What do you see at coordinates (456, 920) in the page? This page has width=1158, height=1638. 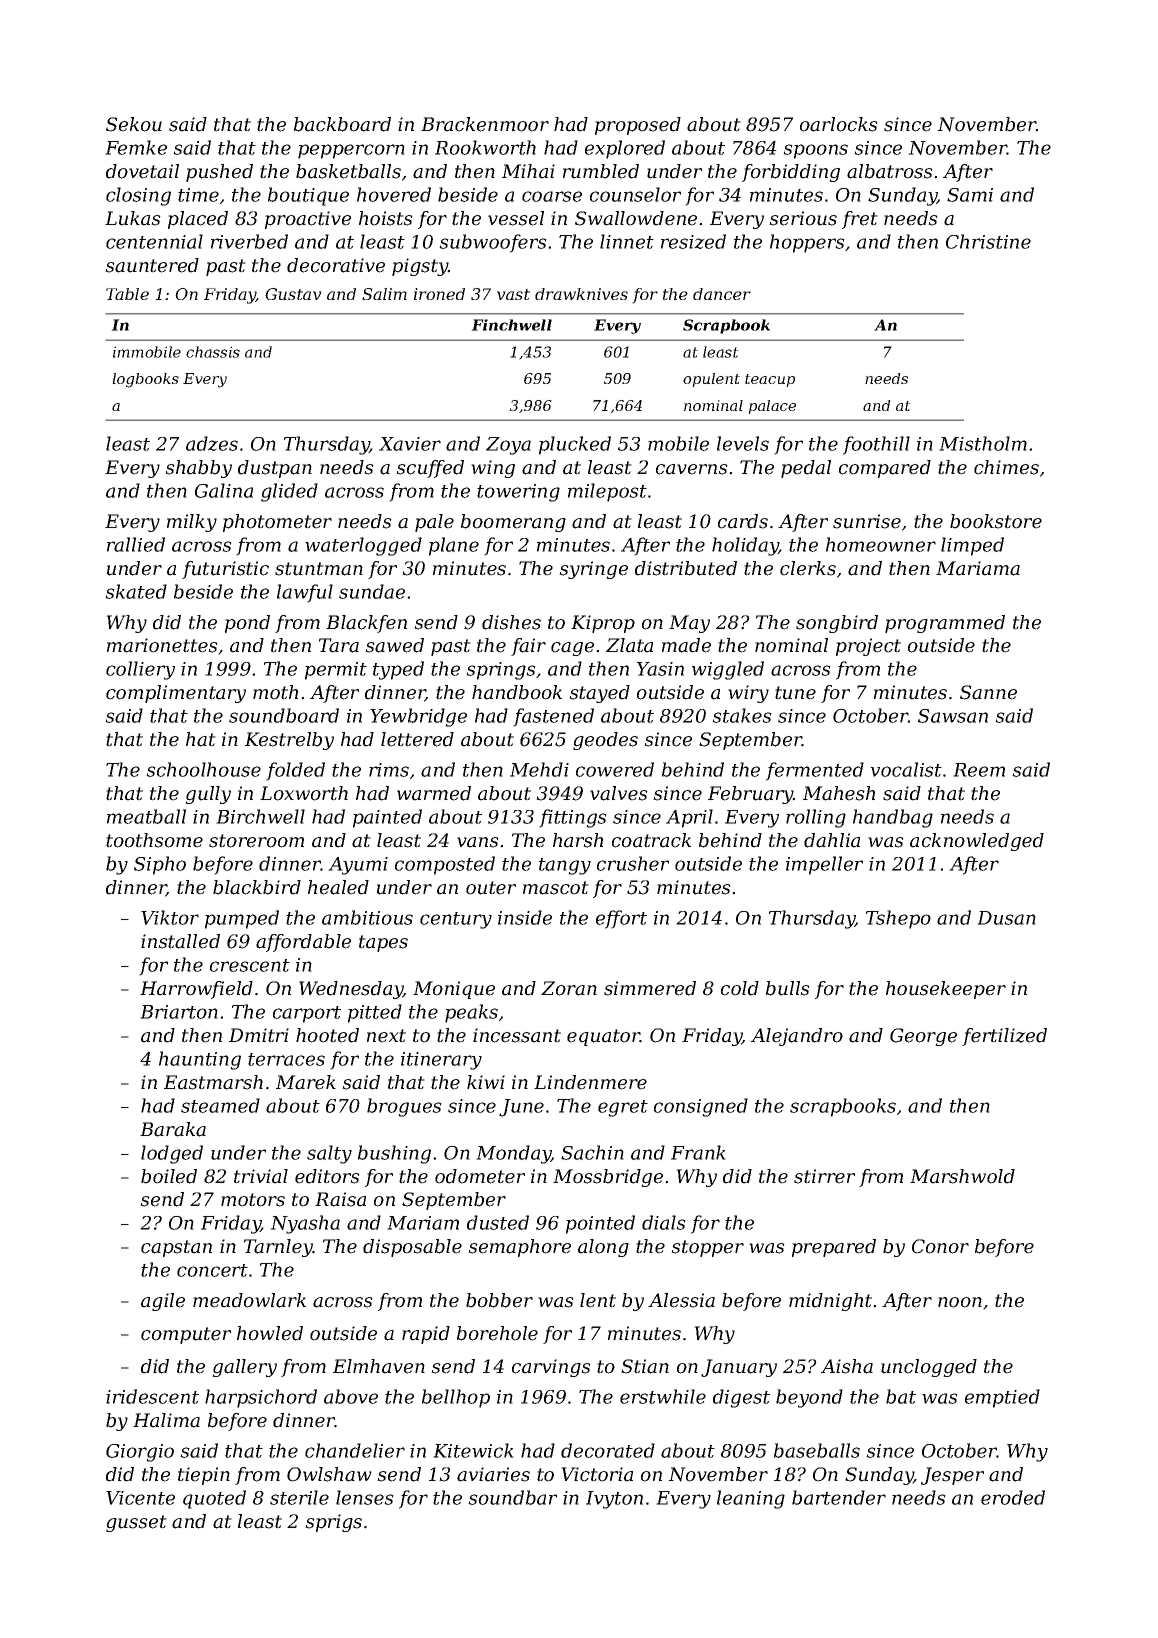 I see `century` at bounding box center [456, 920].
